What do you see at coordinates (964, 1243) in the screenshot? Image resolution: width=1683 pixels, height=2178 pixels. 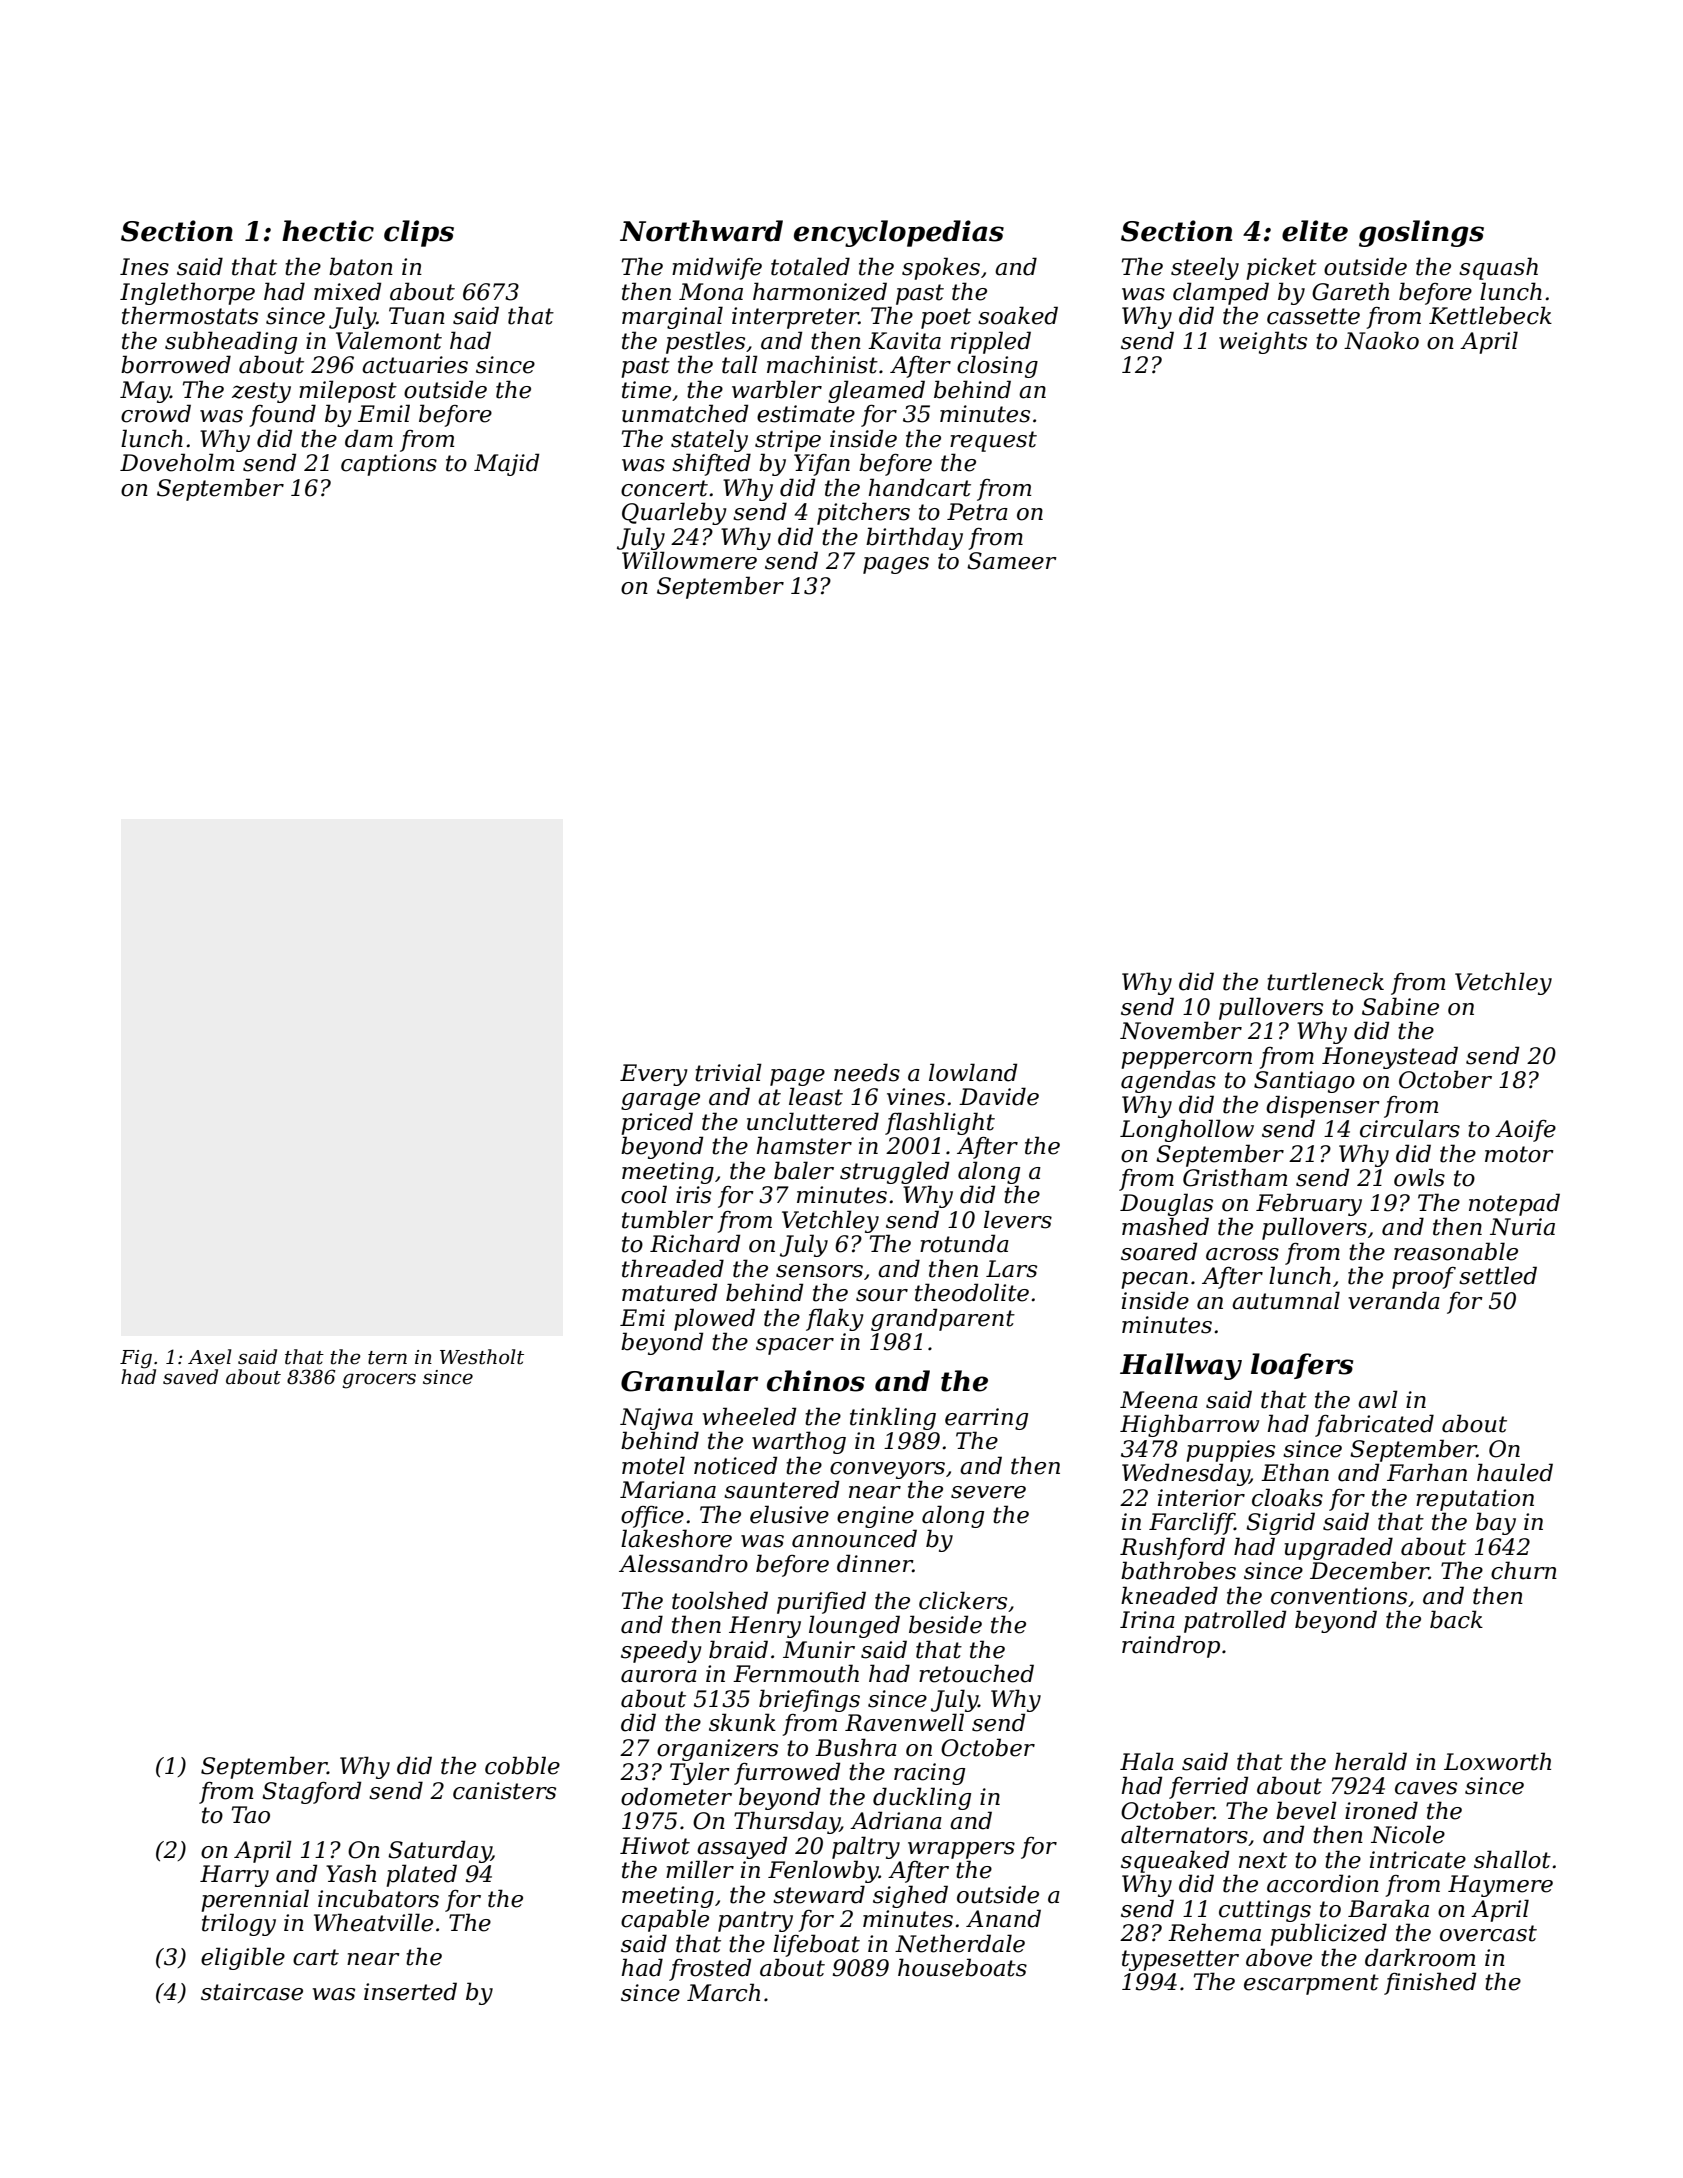 I see `rotunda` at bounding box center [964, 1243].
